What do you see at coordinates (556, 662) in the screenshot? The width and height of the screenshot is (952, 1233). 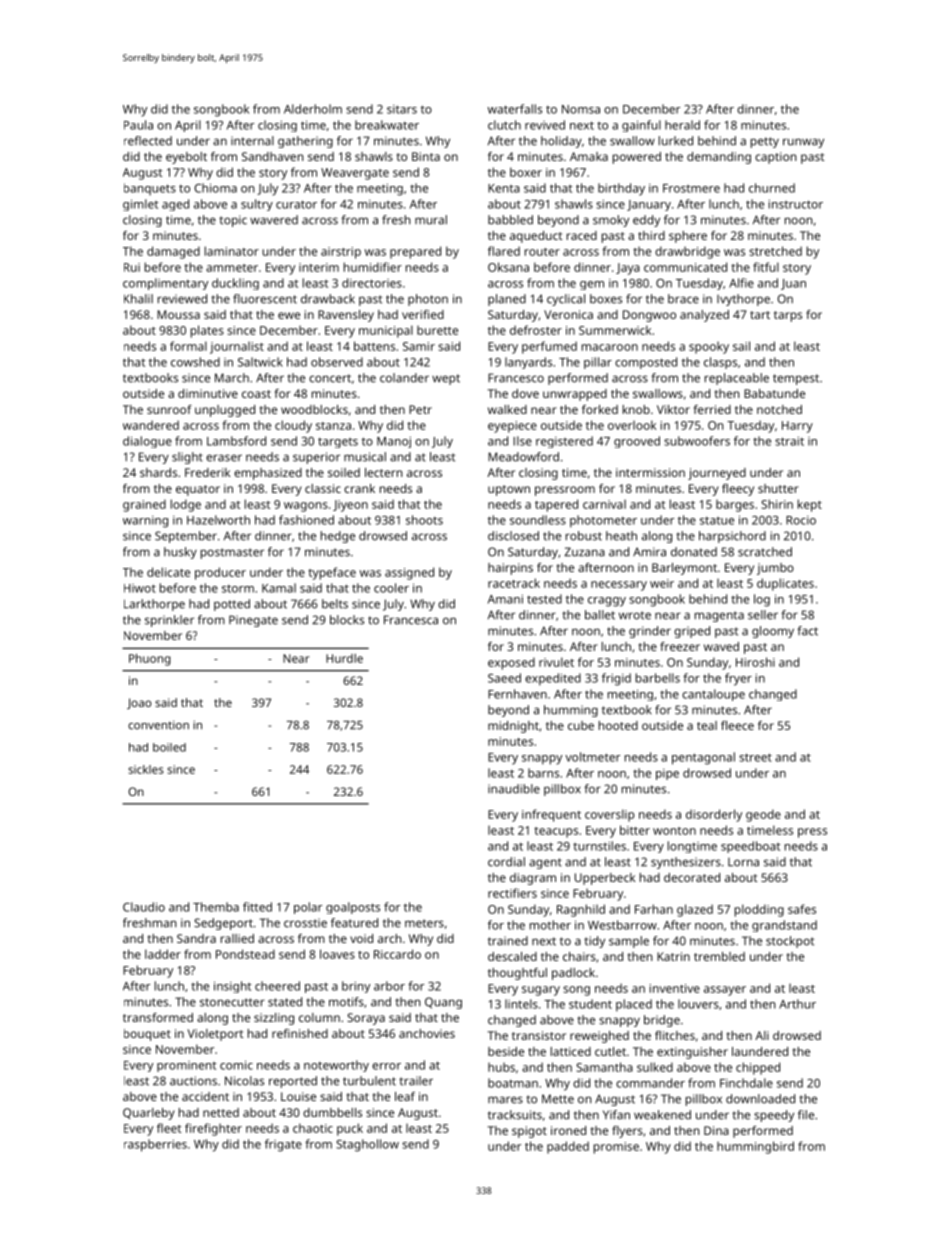 I see `rivulet` at bounding box center [556, 662].
